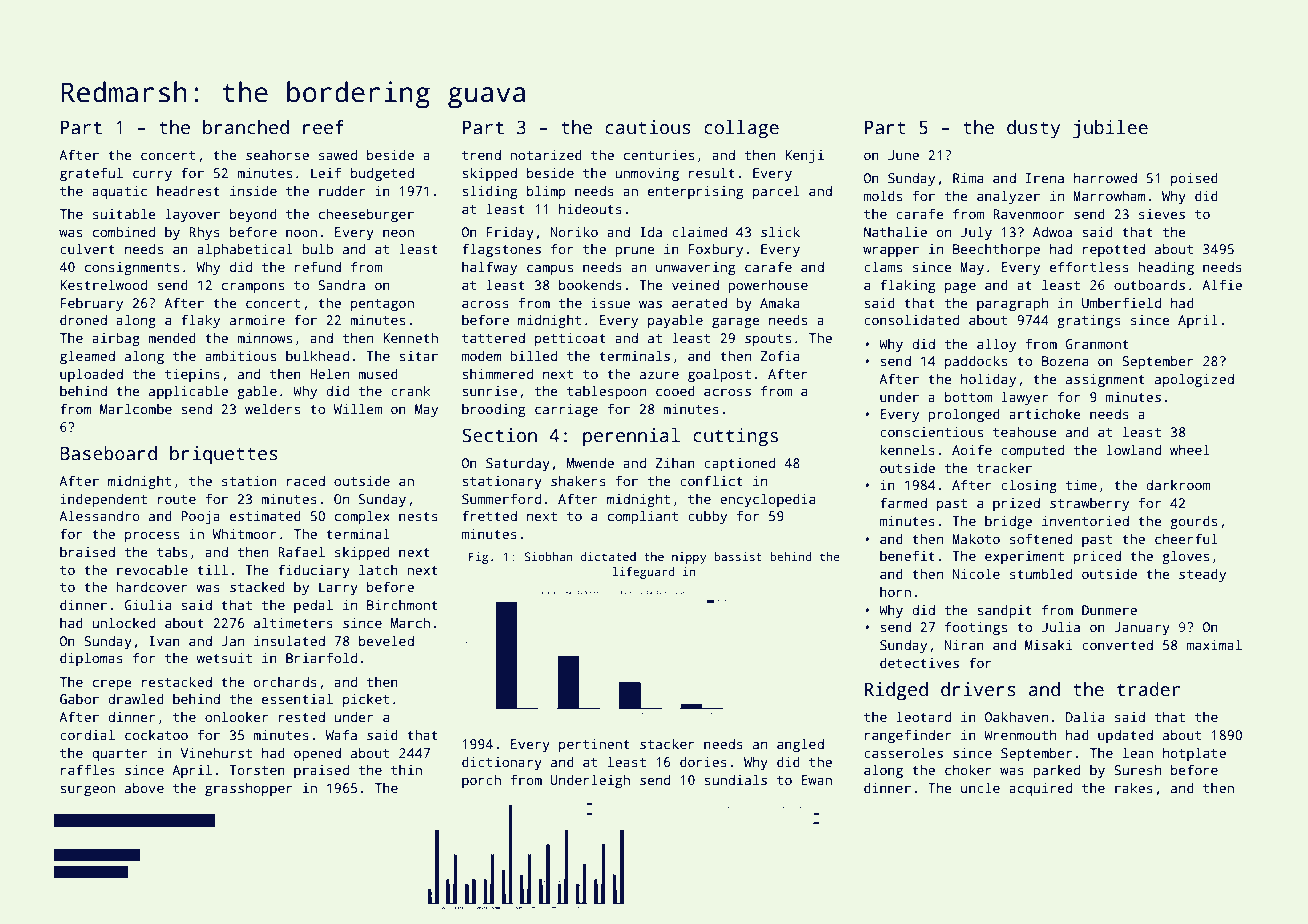 This document has height=924, width=1308. Describe the element at coordinates (1194, 380) in the document. I see `apologized` at that location.
